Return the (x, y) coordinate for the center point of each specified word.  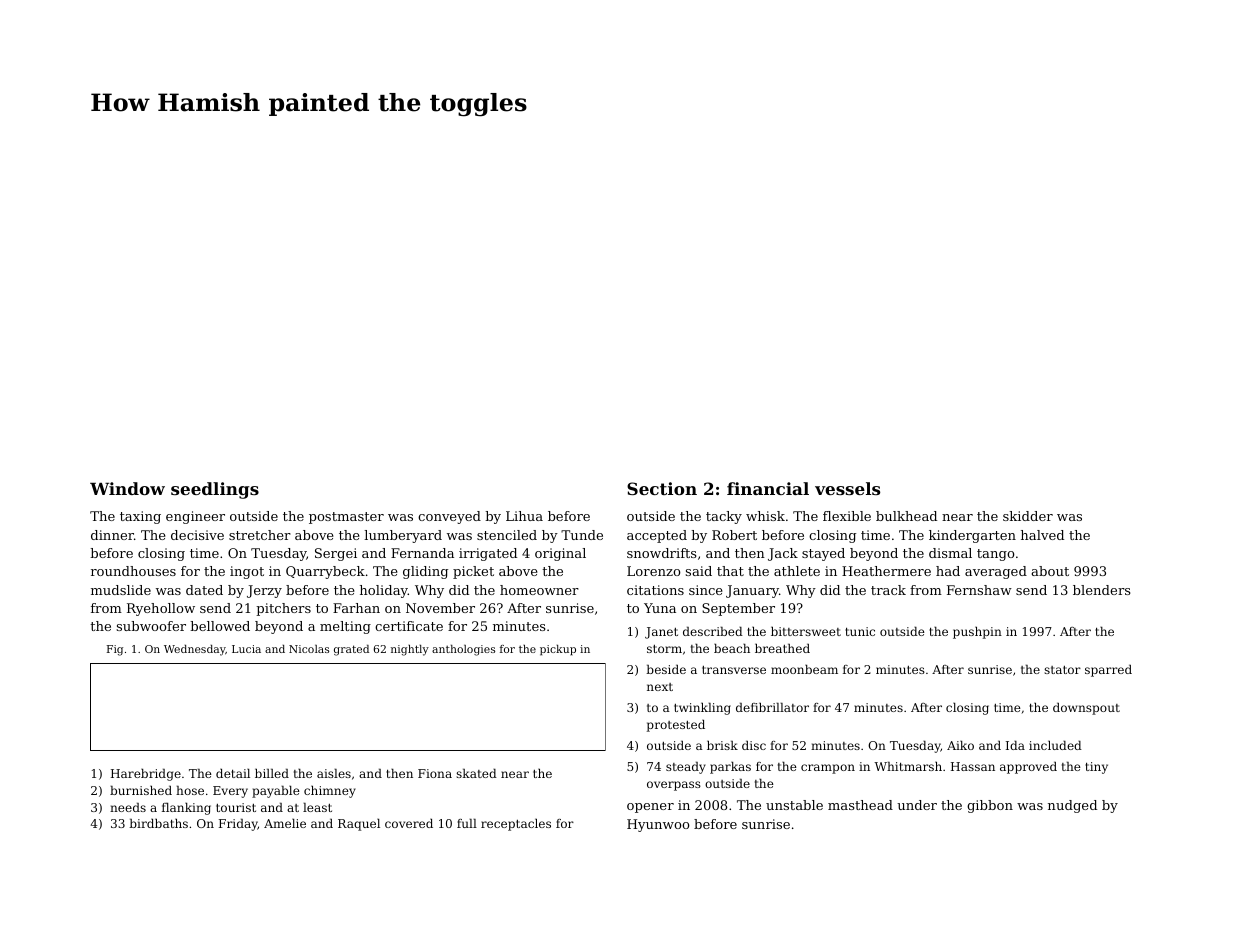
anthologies (463, 650)
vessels (847, 488)
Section (662, 488)
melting (345, 627)
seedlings (215, 490)
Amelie (285, 823)
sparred (1108, 670)
